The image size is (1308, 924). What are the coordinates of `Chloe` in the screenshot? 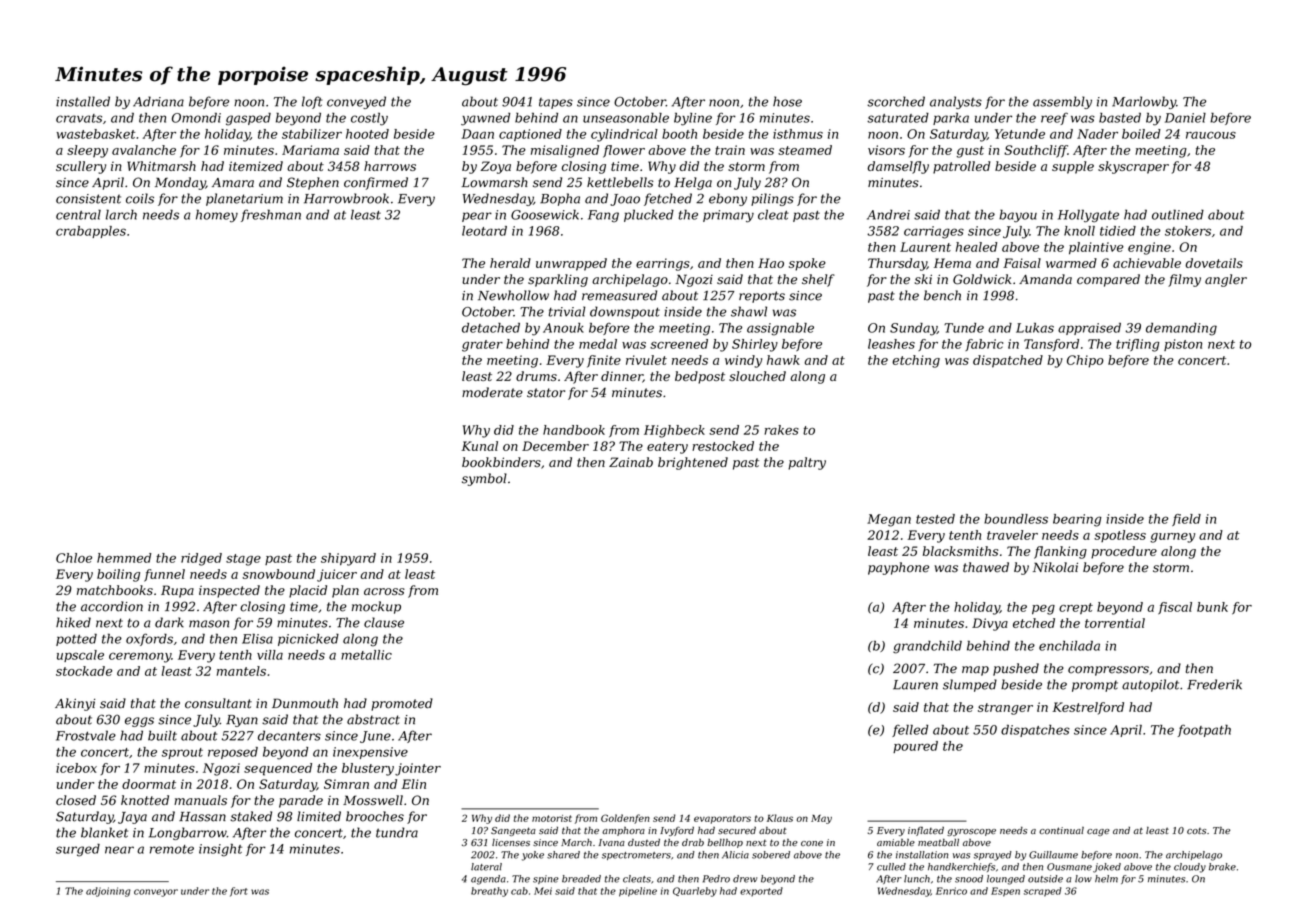 It's located at (74, 558).
